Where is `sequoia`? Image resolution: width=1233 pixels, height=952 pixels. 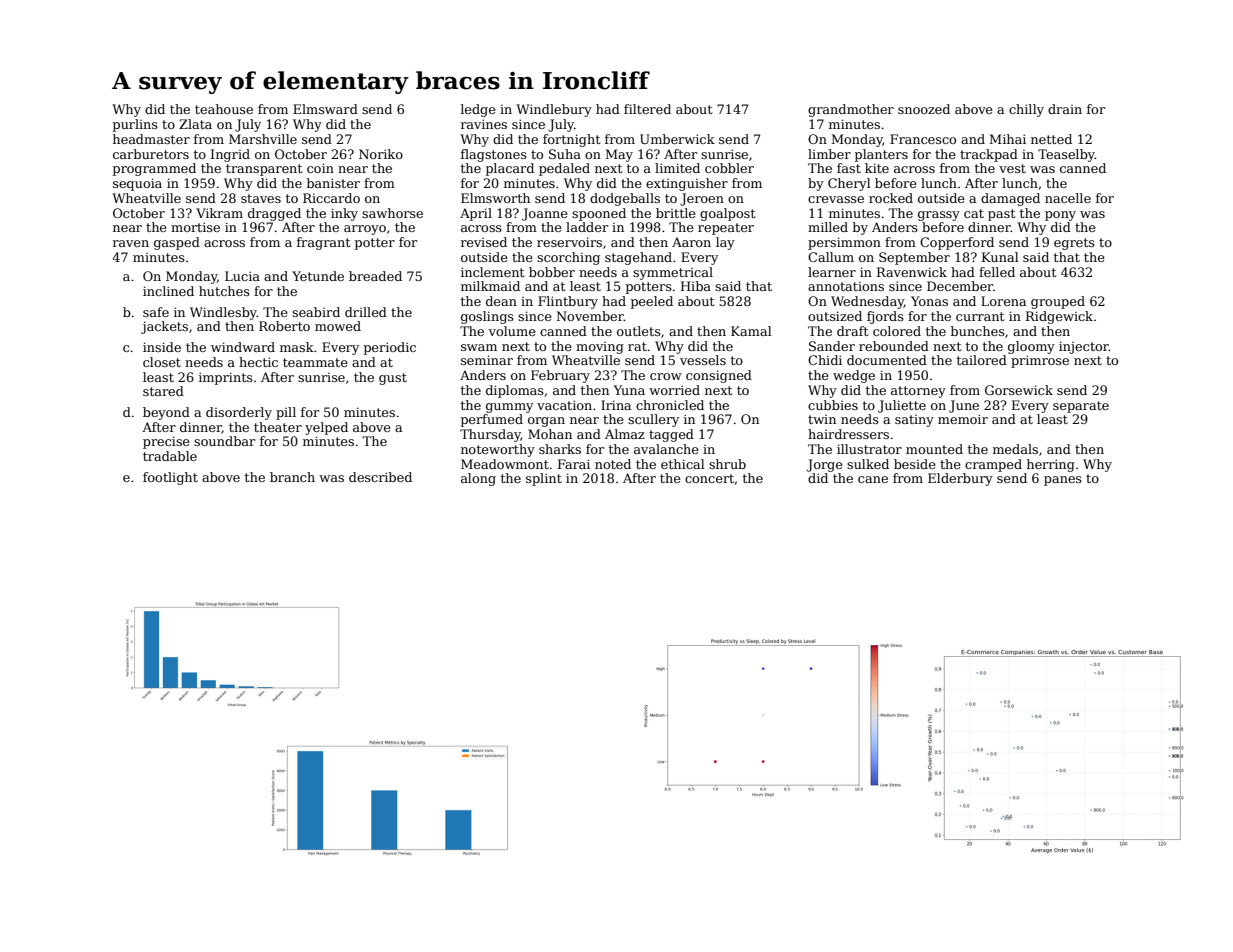
sequoia is located at coordinates (137, 184).
